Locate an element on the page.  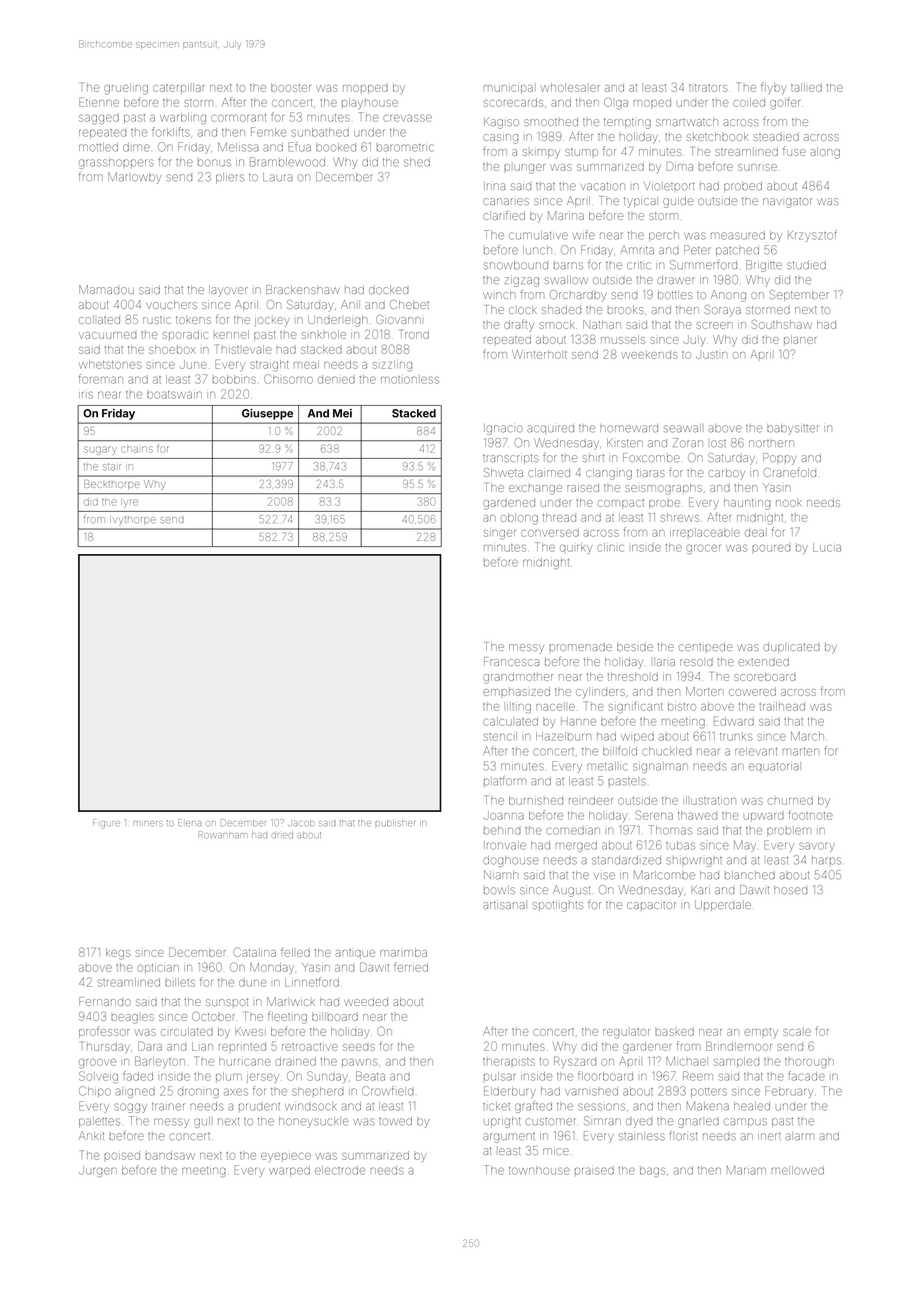
groove is located at coordinates (97, 1063).
